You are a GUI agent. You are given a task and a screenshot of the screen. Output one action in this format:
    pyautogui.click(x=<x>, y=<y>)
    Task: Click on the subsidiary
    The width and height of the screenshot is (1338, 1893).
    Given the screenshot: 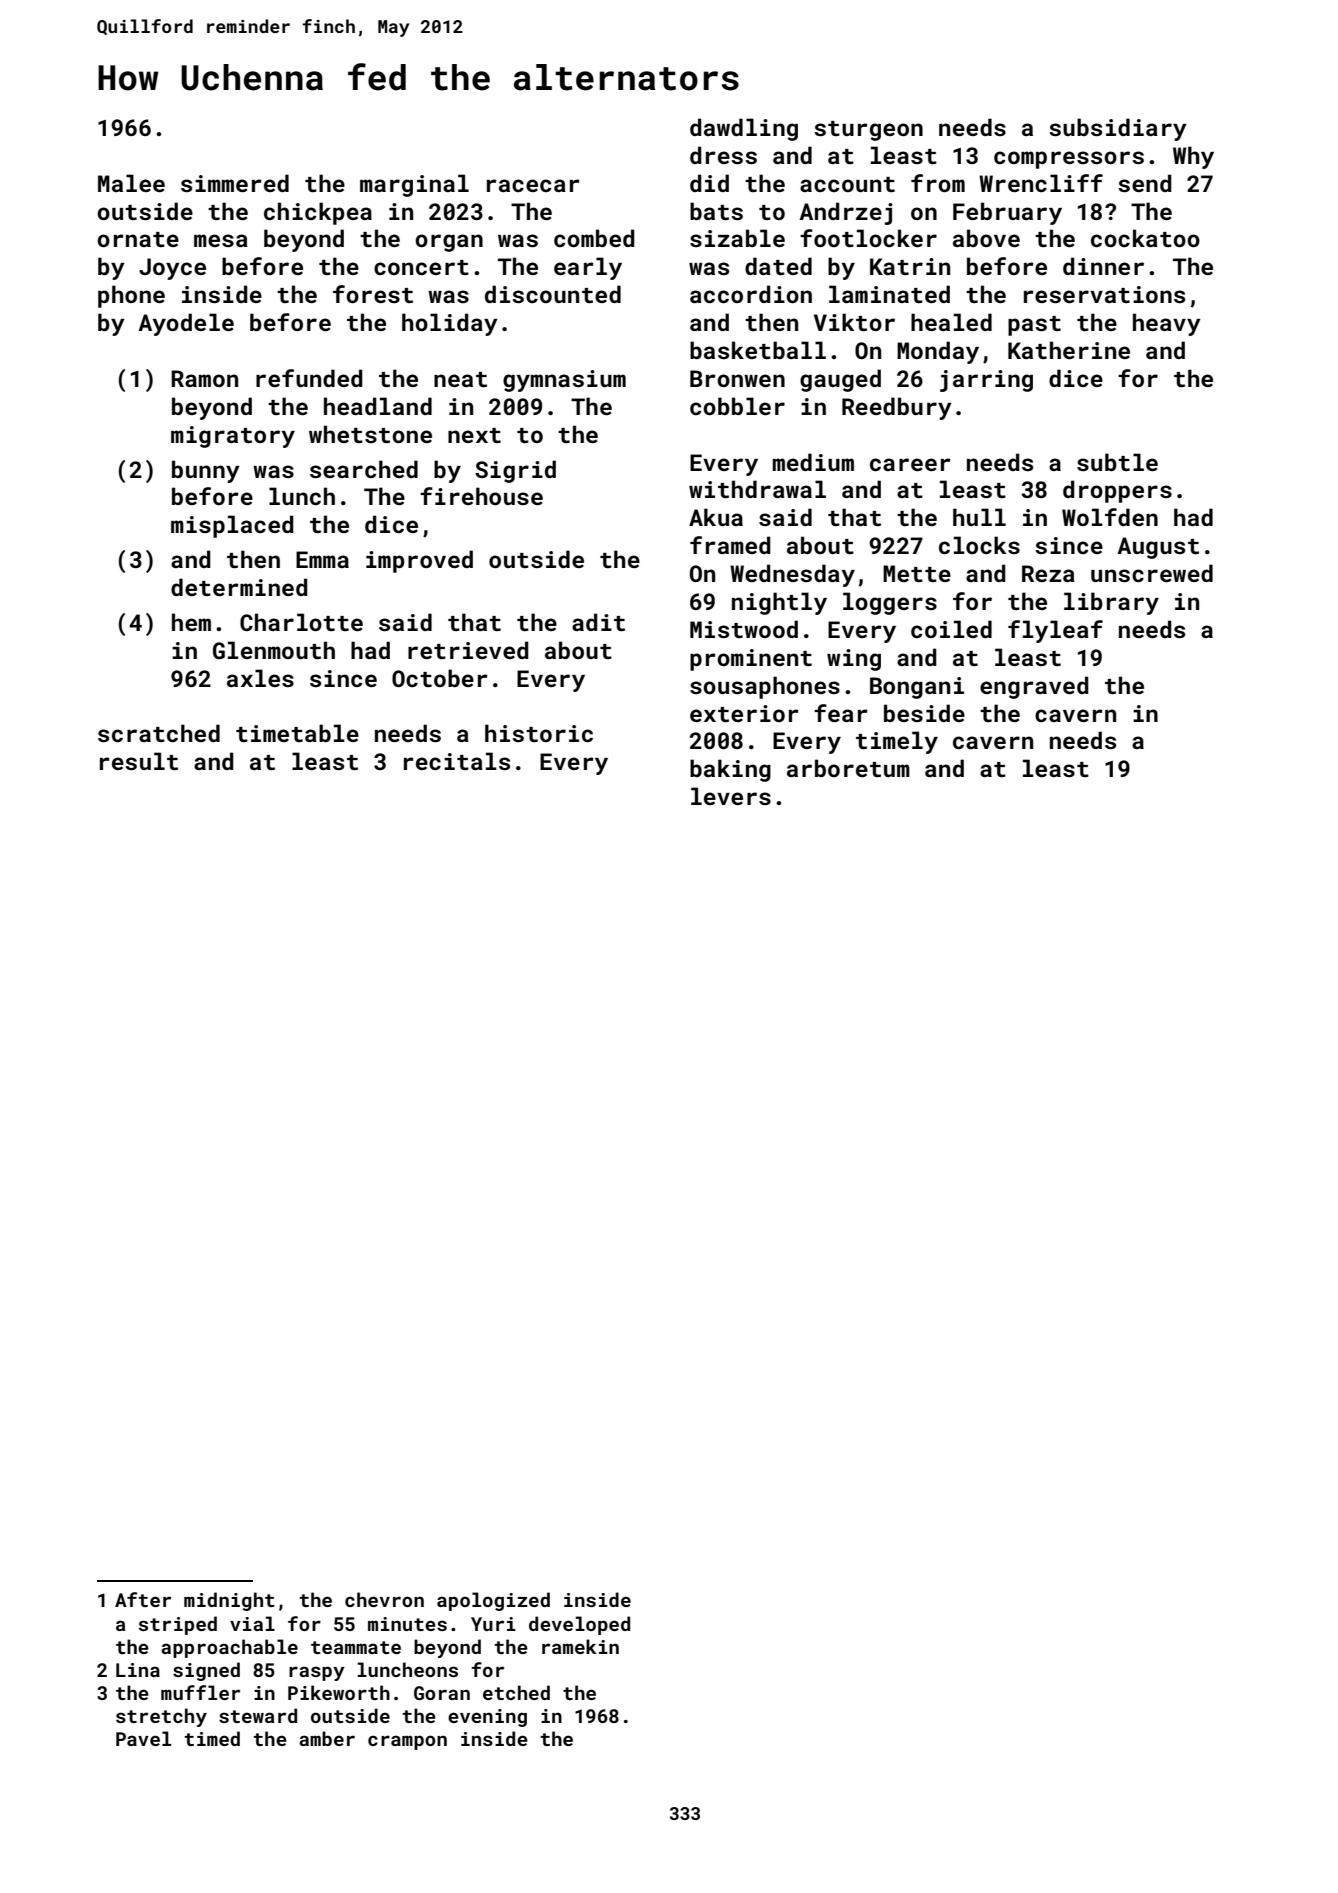 What is the action you would take?
    pyautogui.click(x=1118, y=129)
